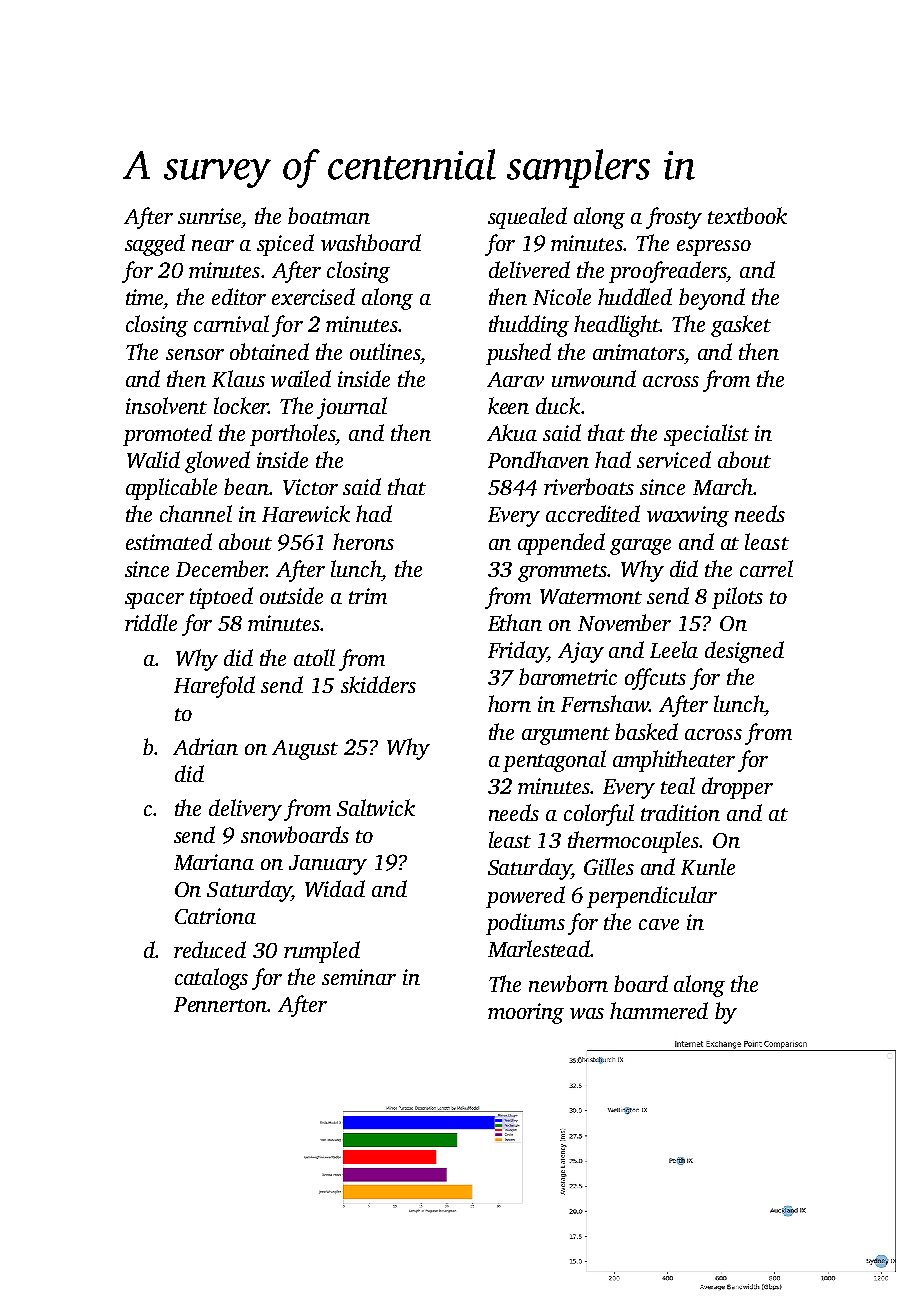 This image has height=1314, width=924. What do you see at coordinates (526, 1013) in the image?
I see `mooring` at bounding box center [526, 1013].
